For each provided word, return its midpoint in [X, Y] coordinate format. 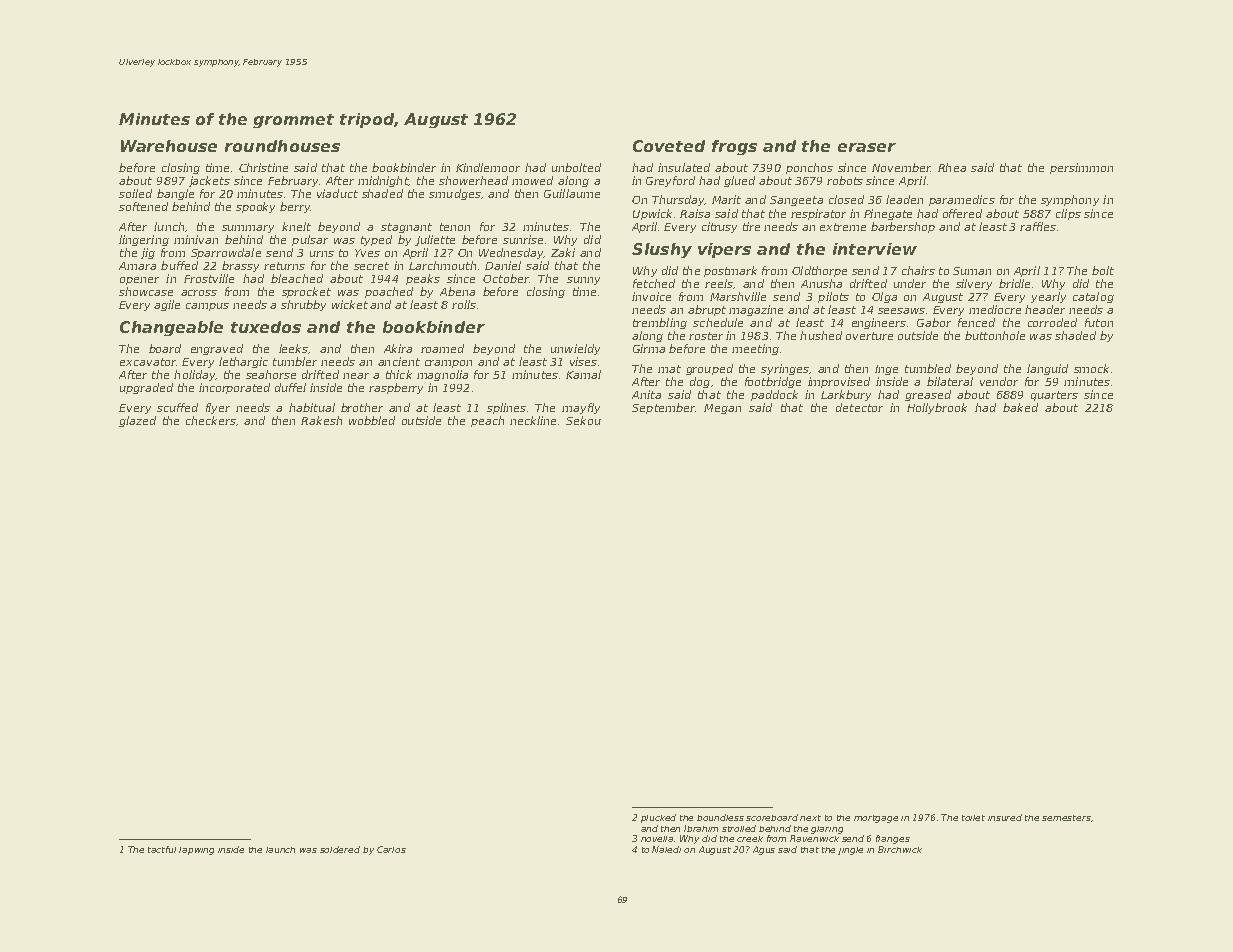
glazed [137, 421]
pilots [833, 297]
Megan [722, 409]
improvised [839, 382]
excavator [148, 362]
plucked [658, 818]
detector [859, 407]
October [506, 278]
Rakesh [321, 420]
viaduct [337, 193]
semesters [1066, 818]
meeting [755, 349]
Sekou [583, 420]
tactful [162, 849]
